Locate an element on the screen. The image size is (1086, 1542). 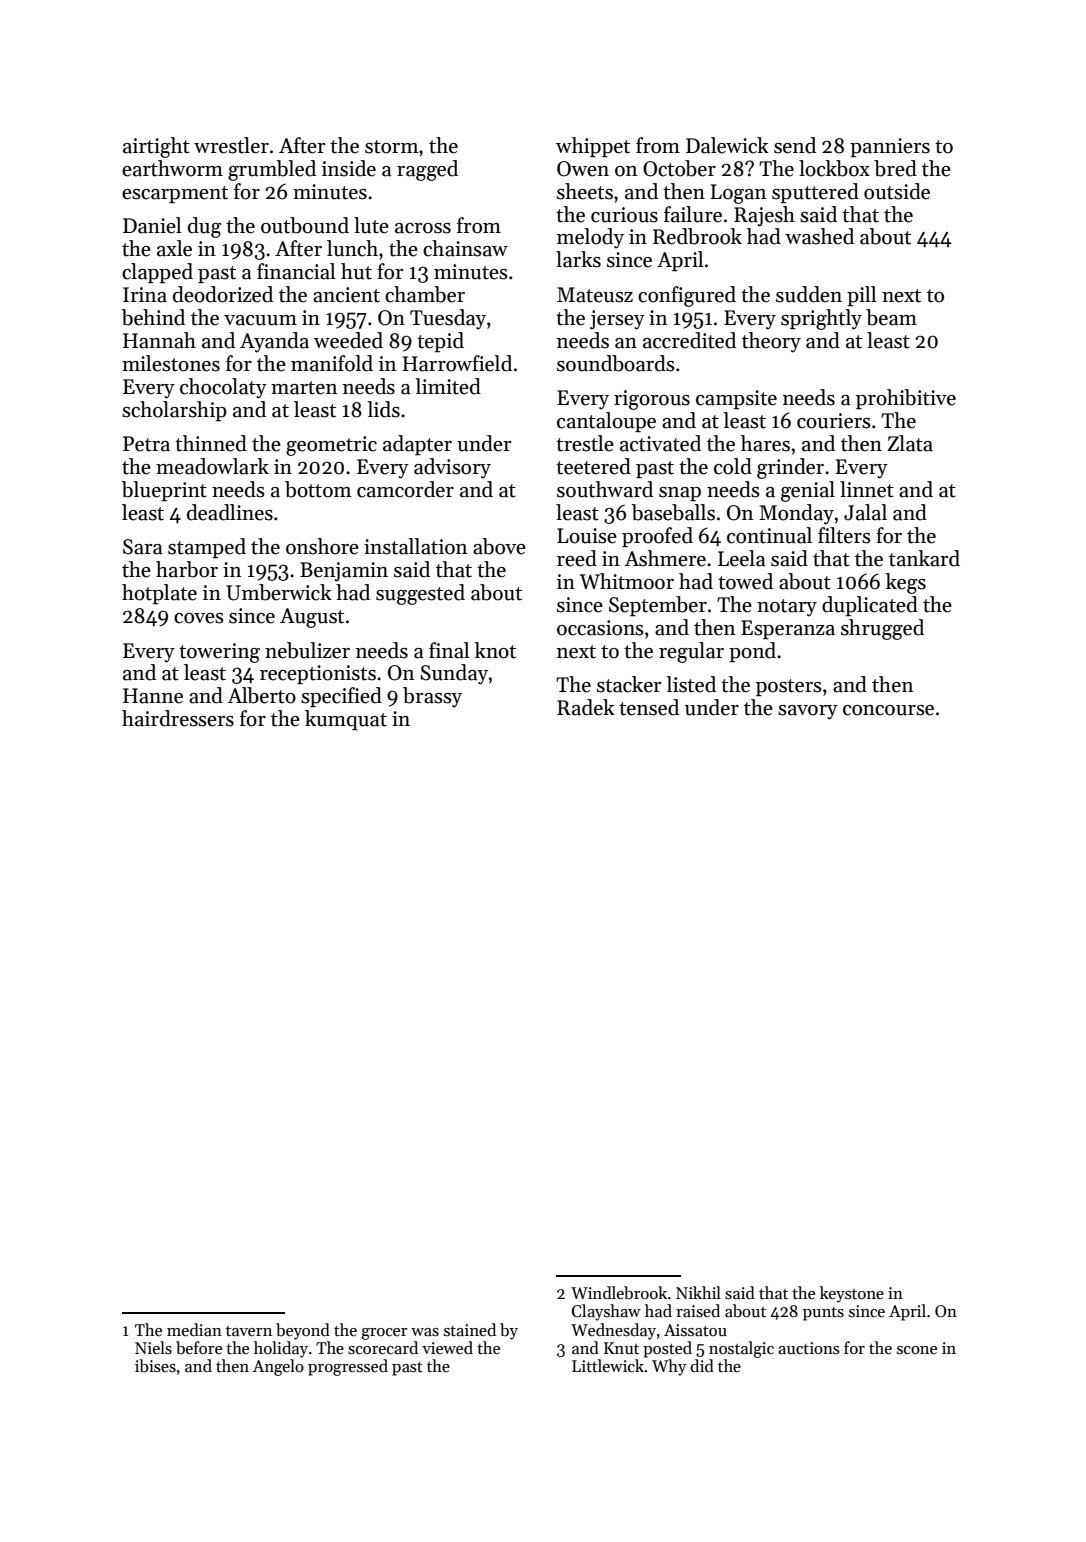
above is located at coordinates (499, 546).
